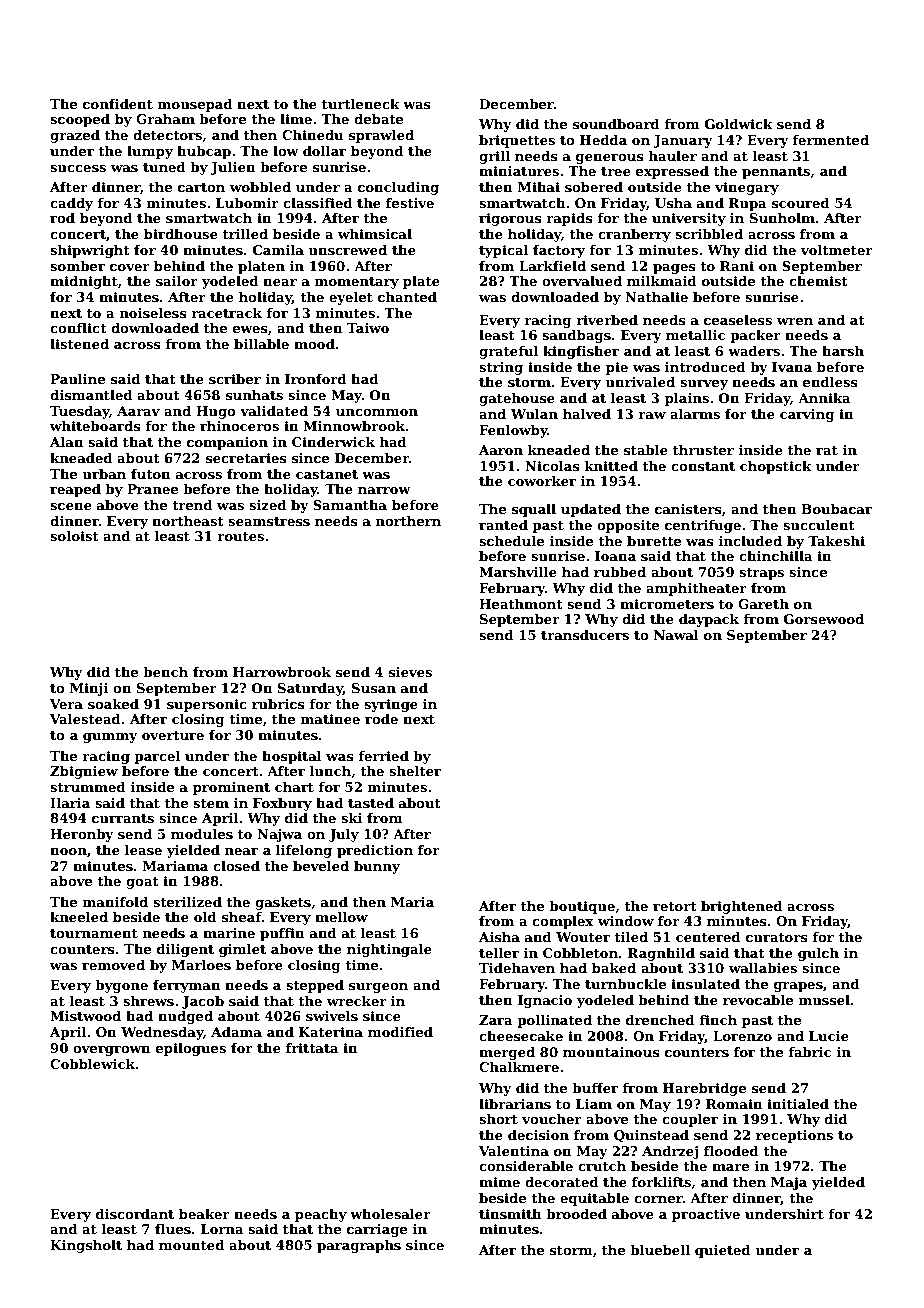 The image size is (924, 1308). What do you see at coordinates (723, 1251) in the screenshot?
I see `quieted` at bounding box center [723, 1251].
